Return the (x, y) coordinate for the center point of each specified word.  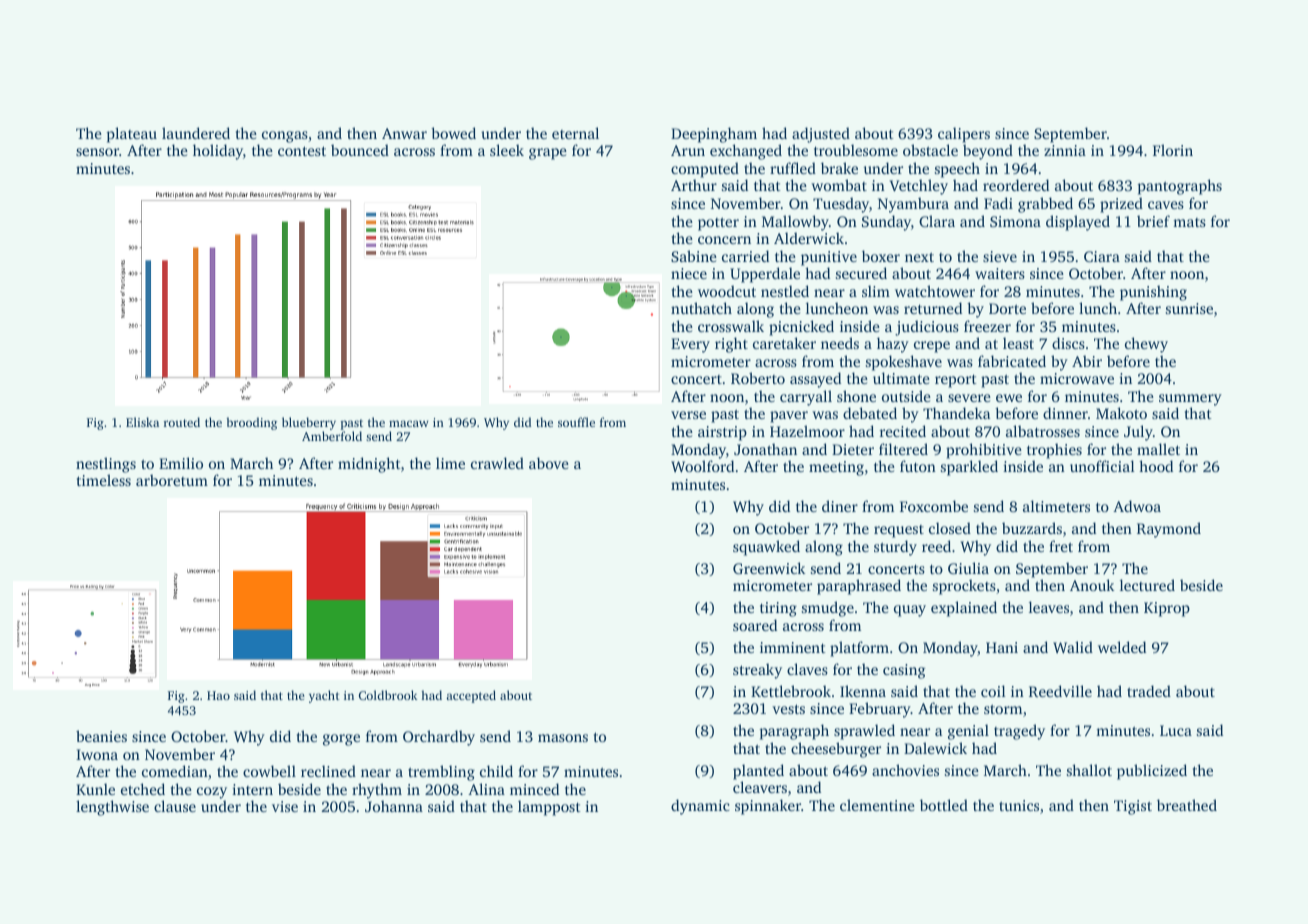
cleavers (760, 787)
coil (993, 691)
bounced (360, 150)
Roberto (758, 378)
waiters (1000, 273)
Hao (218, 695)
